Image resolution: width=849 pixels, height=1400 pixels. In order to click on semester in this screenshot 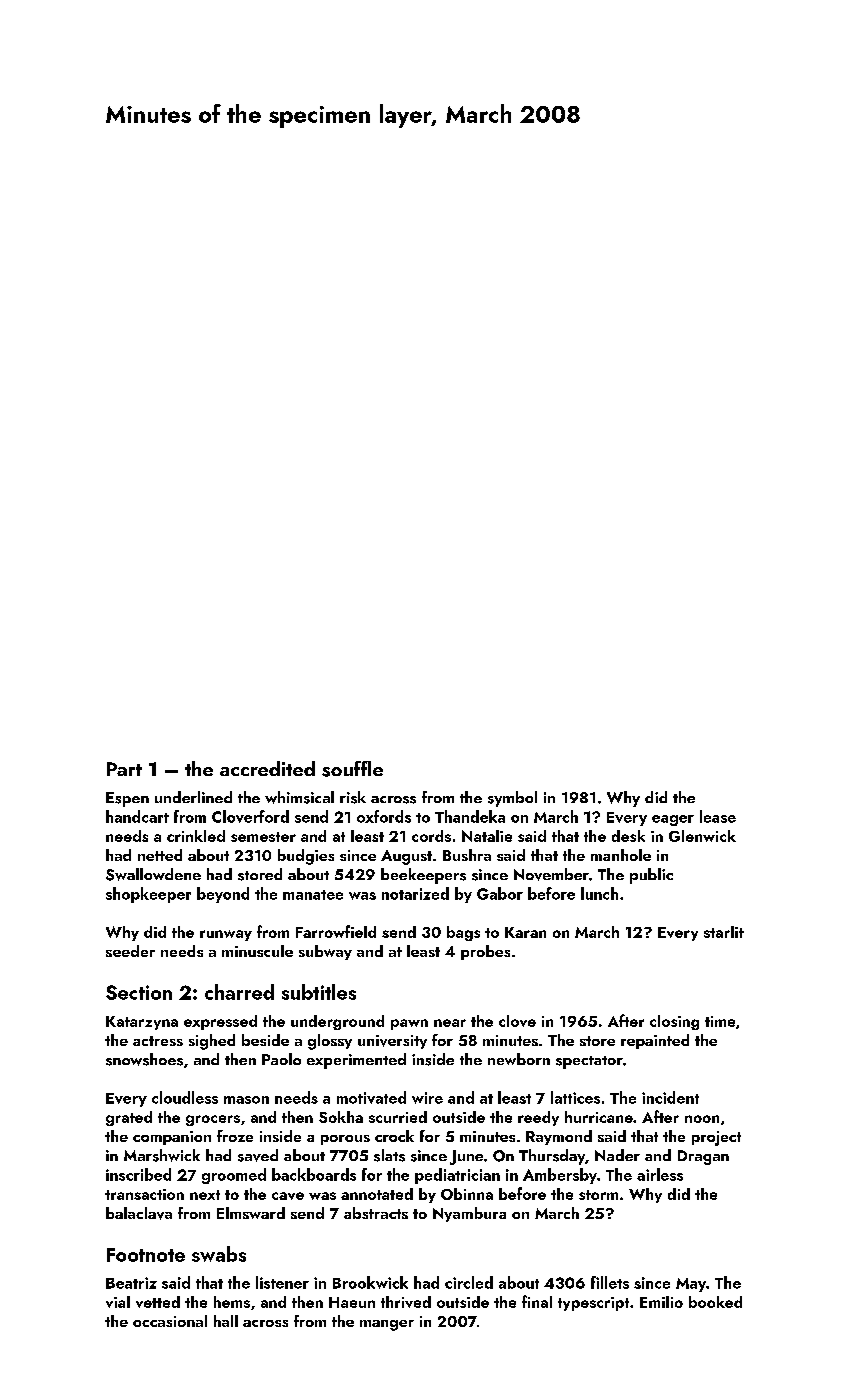, I will do `click(263, 837)`.
